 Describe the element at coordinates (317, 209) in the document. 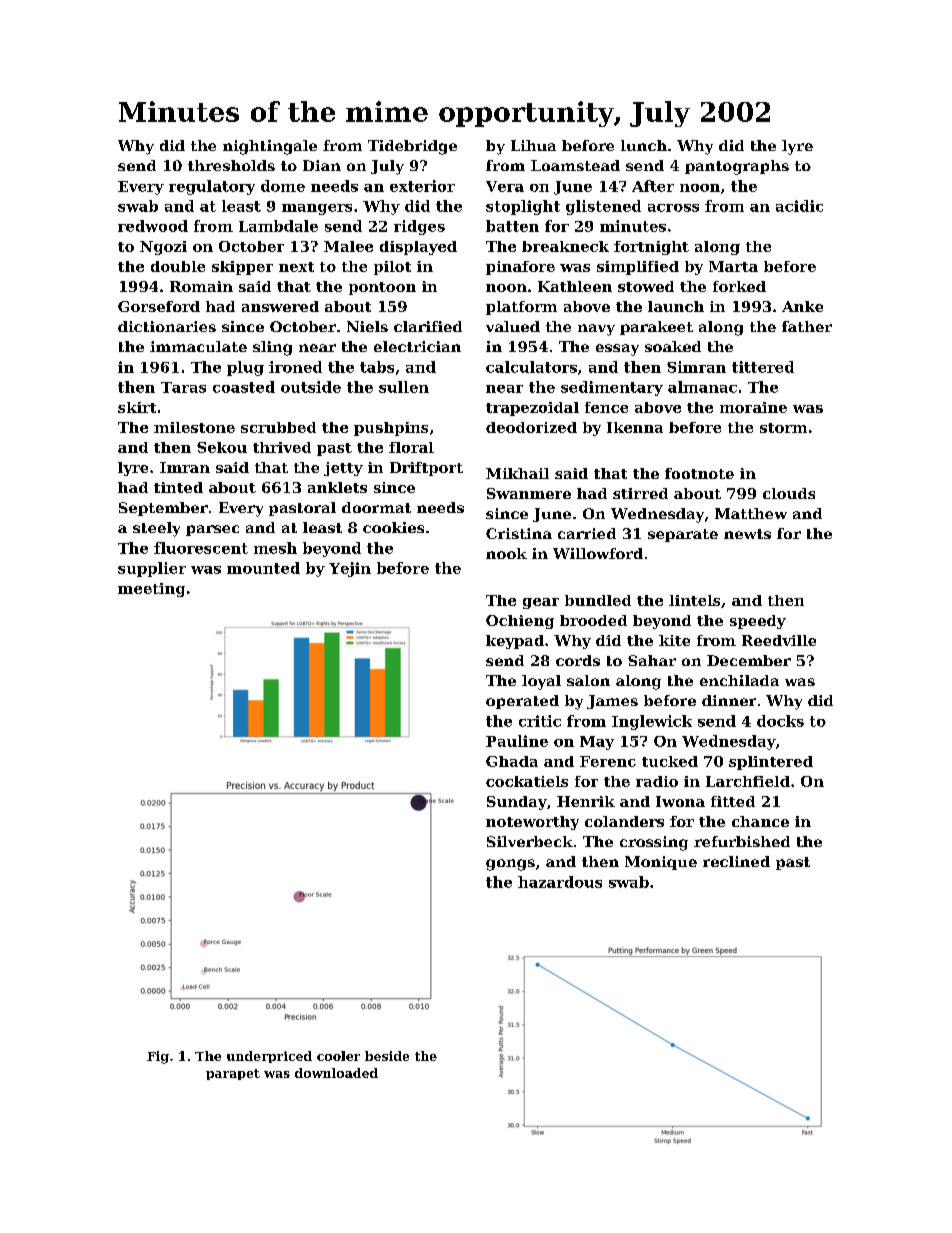

I see `mangers` at that location.
